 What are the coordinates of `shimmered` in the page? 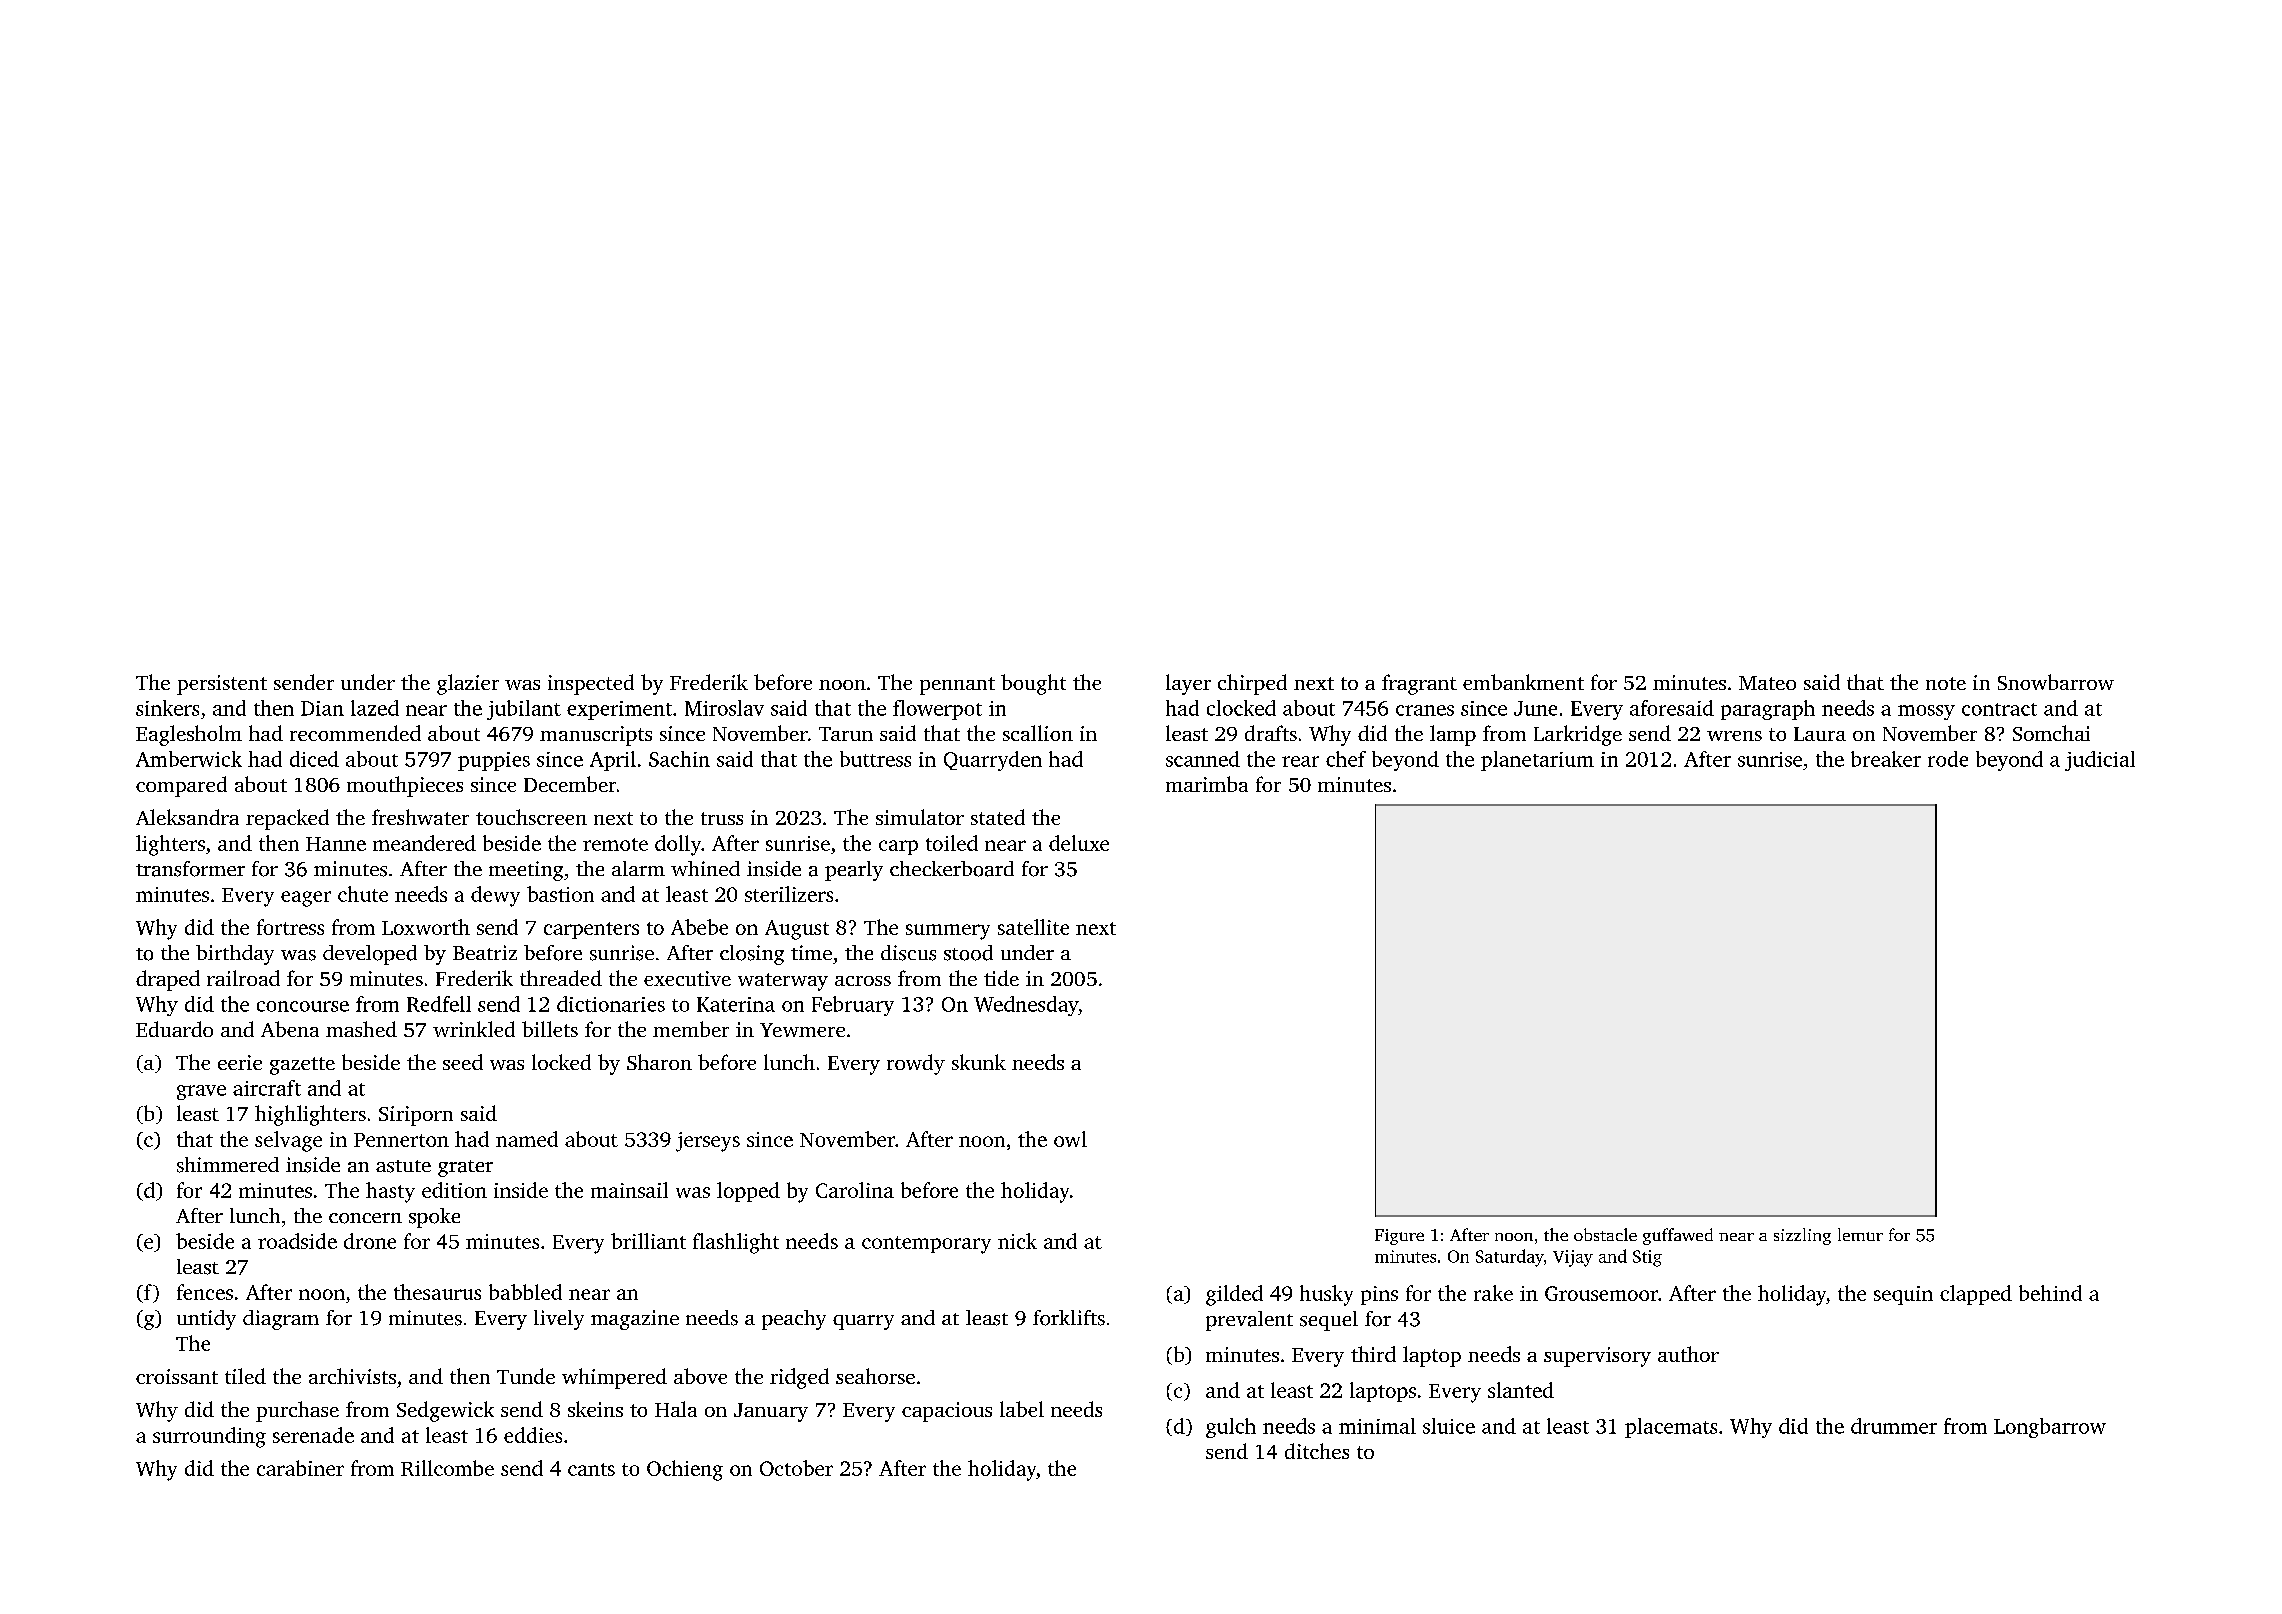 It's located at (228, 1165).
